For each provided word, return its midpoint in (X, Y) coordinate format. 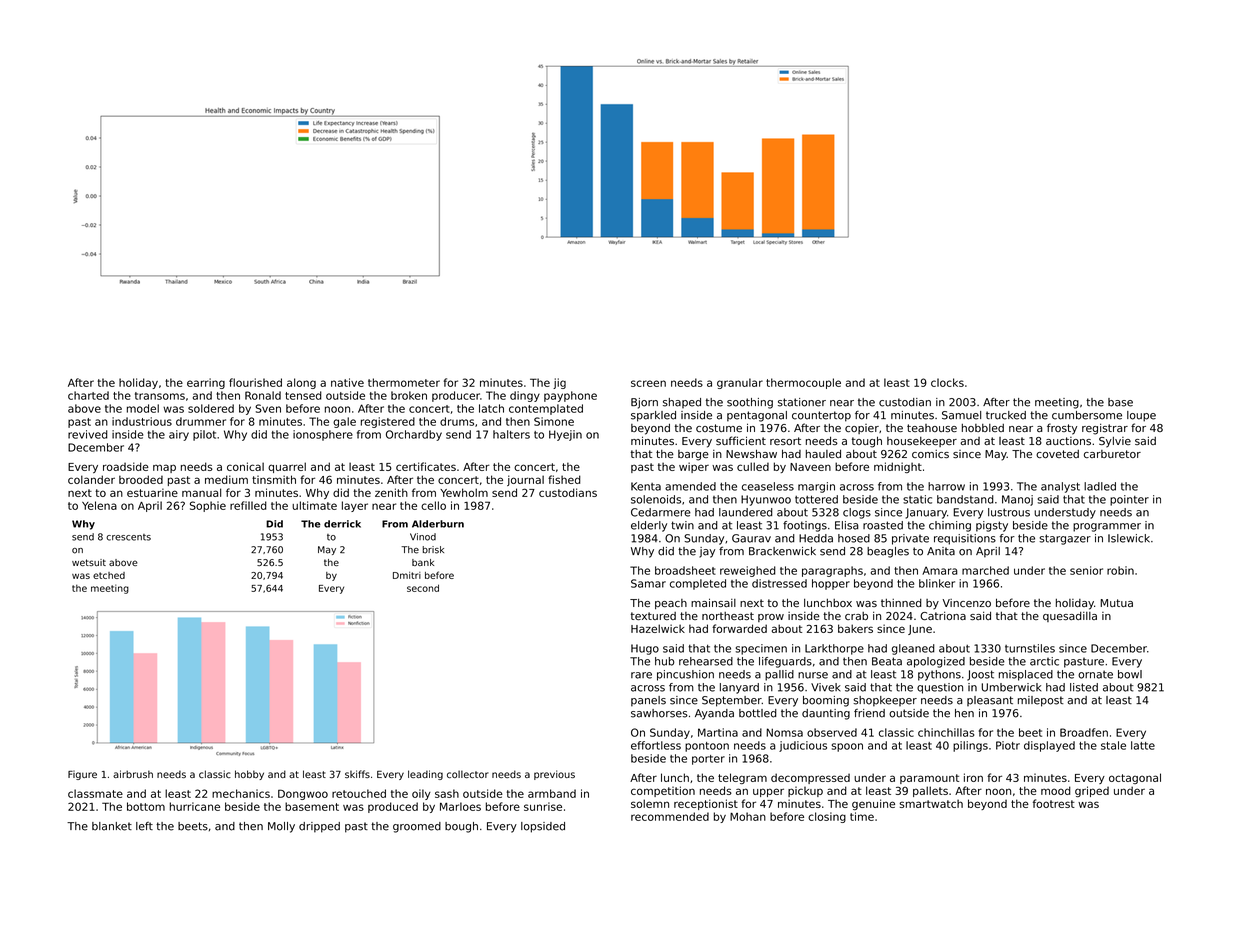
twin (682, 525)
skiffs (357, 774)
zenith (391, 492)
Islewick (1129, 538)
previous (554, 775)
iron (973, 777)
